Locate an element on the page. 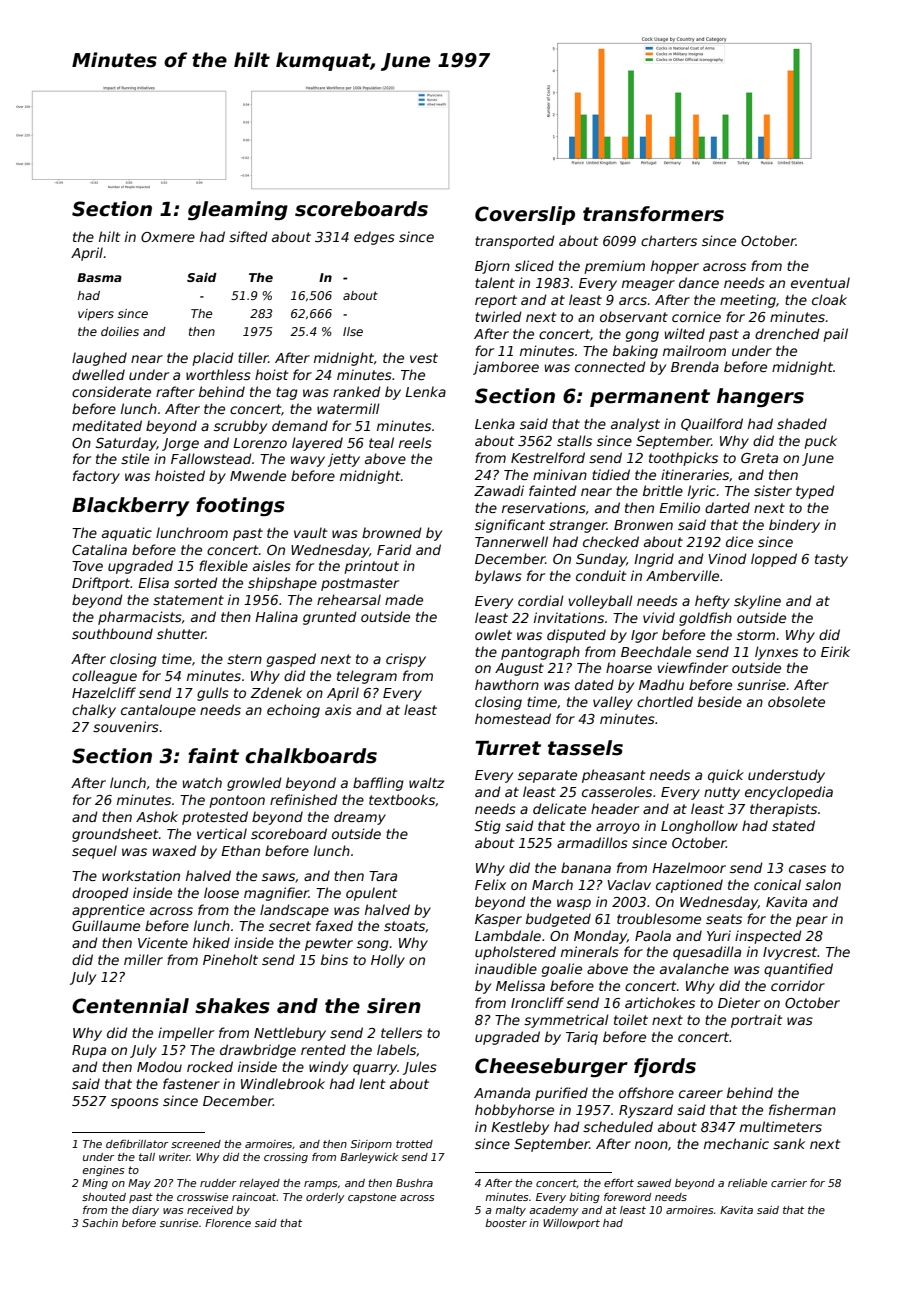 Image resolution: width=924 pixels, height=1308 pixels. transformers is located at coordinates (653, 214).
